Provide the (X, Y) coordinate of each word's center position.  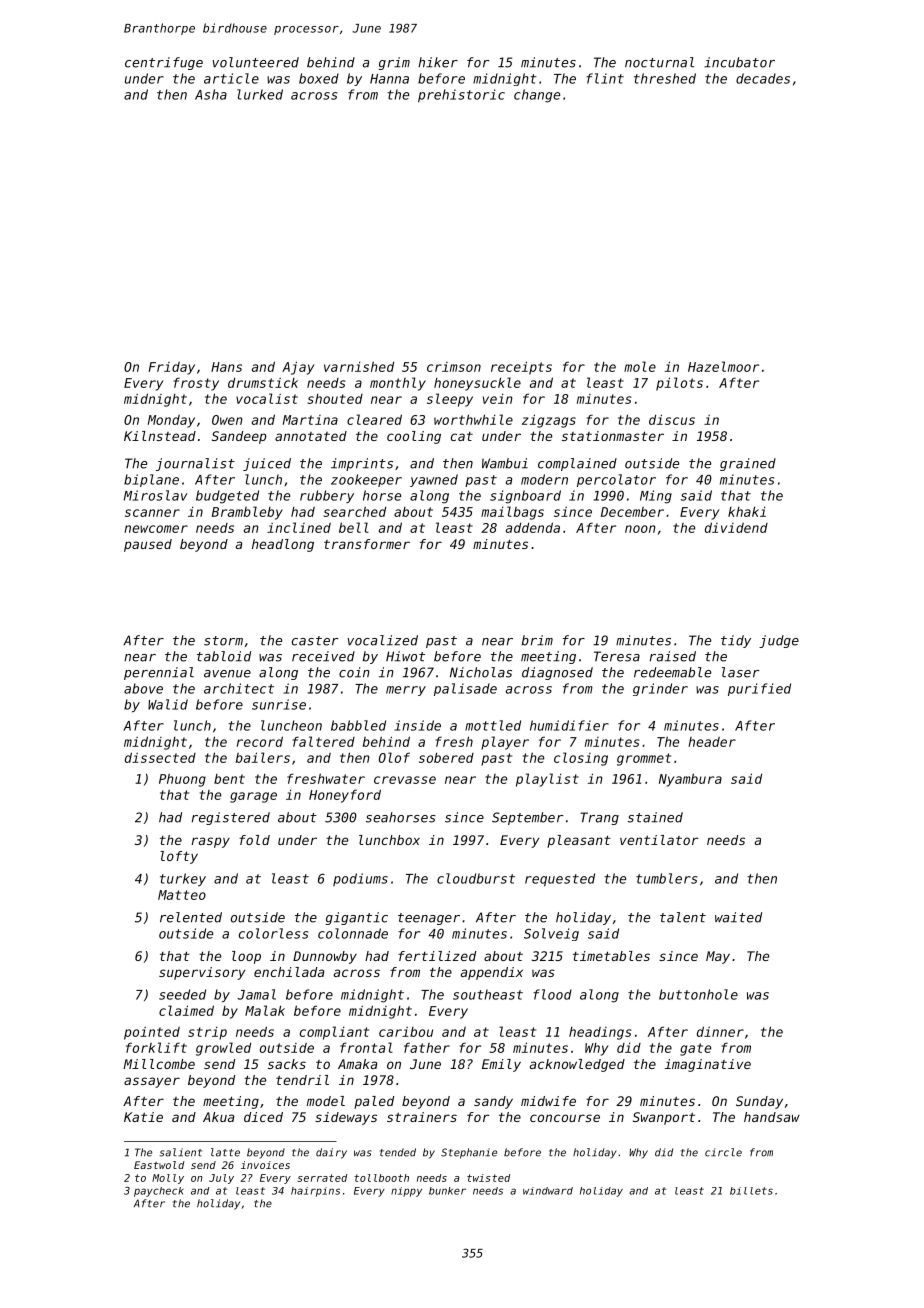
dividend (736, 527)
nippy (406, 1192)
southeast (488, 994)
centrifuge (164, 63)
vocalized (383, 640)
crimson (454, 367)
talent (683, 917)
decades (763, 78)
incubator (739, 62)
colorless (273, 933)
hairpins (315, 1192)
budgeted (227, 497)
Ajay (298, 368)
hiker (438, 62)
